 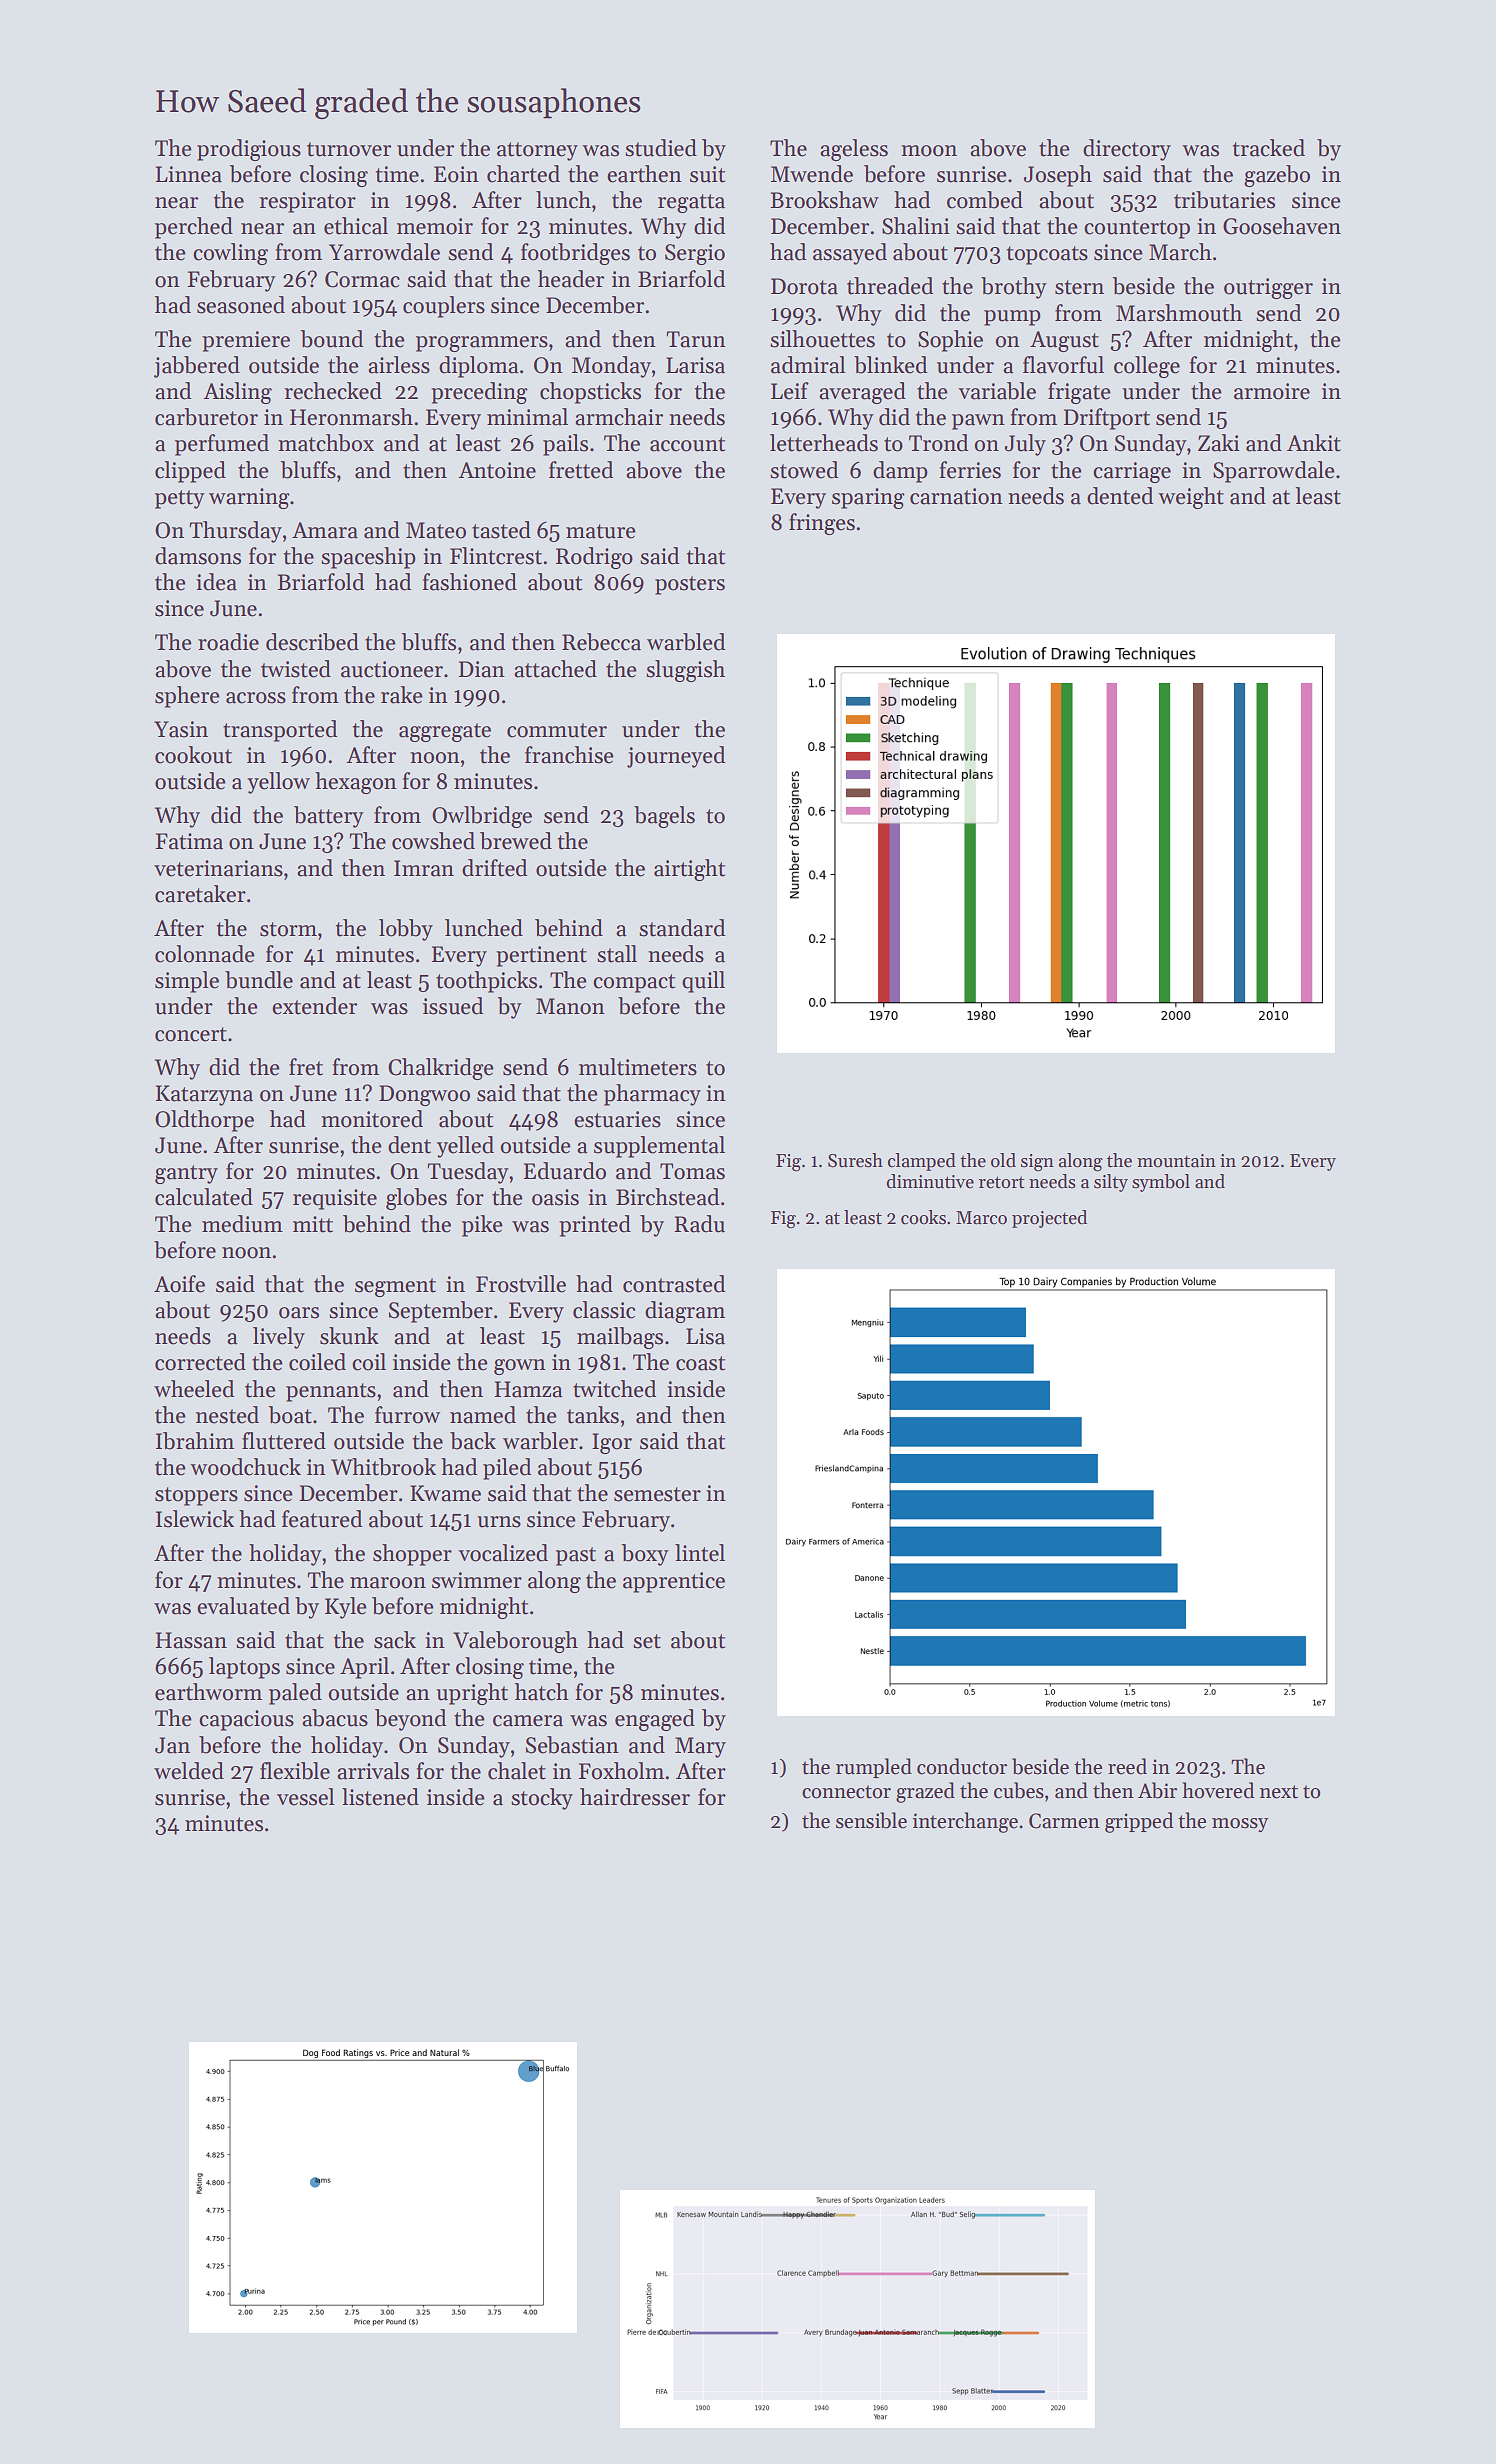 I want to click on weight, so click(x=1191, y=498).
